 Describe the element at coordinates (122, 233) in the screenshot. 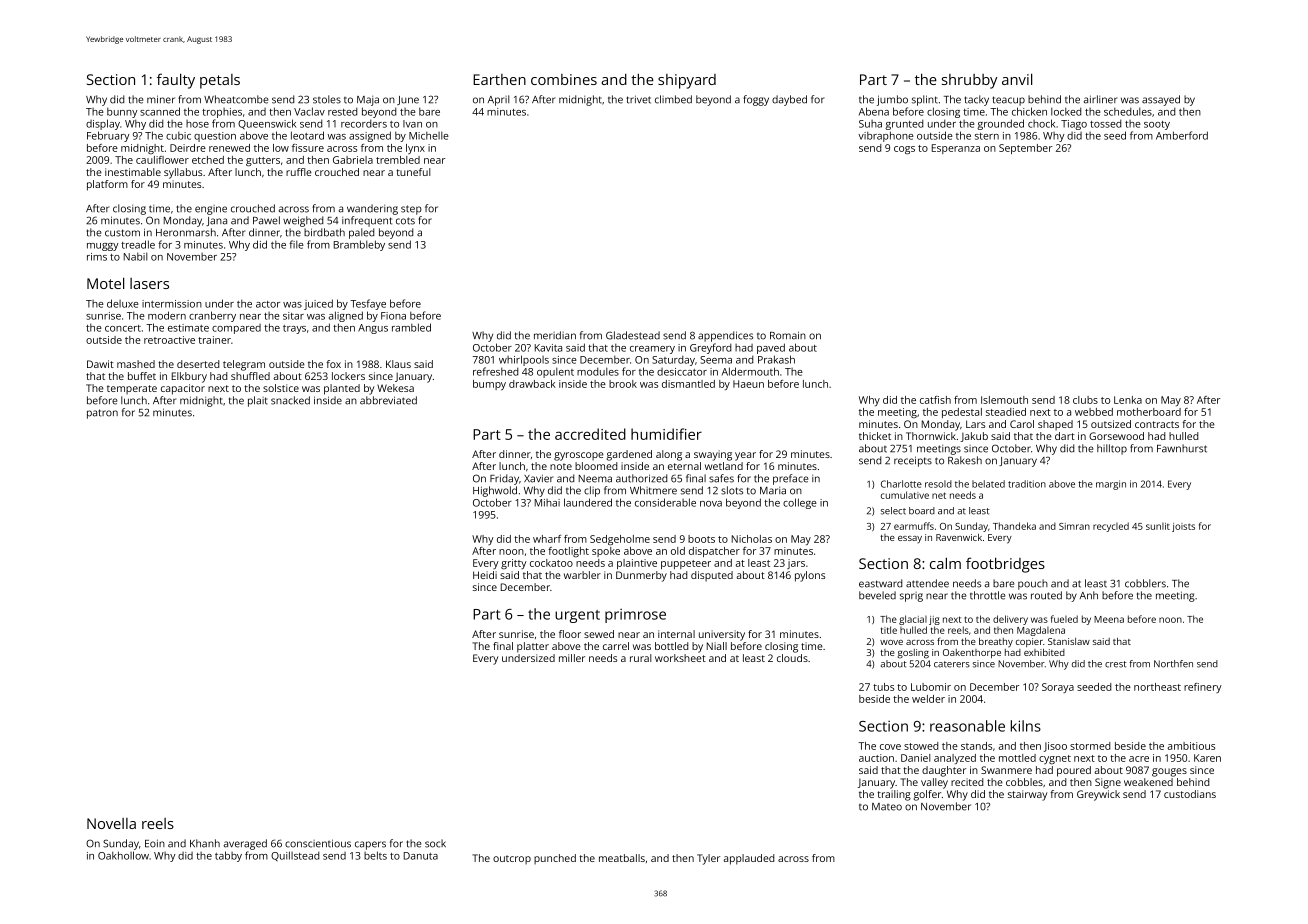

I see `custom` at that location.
